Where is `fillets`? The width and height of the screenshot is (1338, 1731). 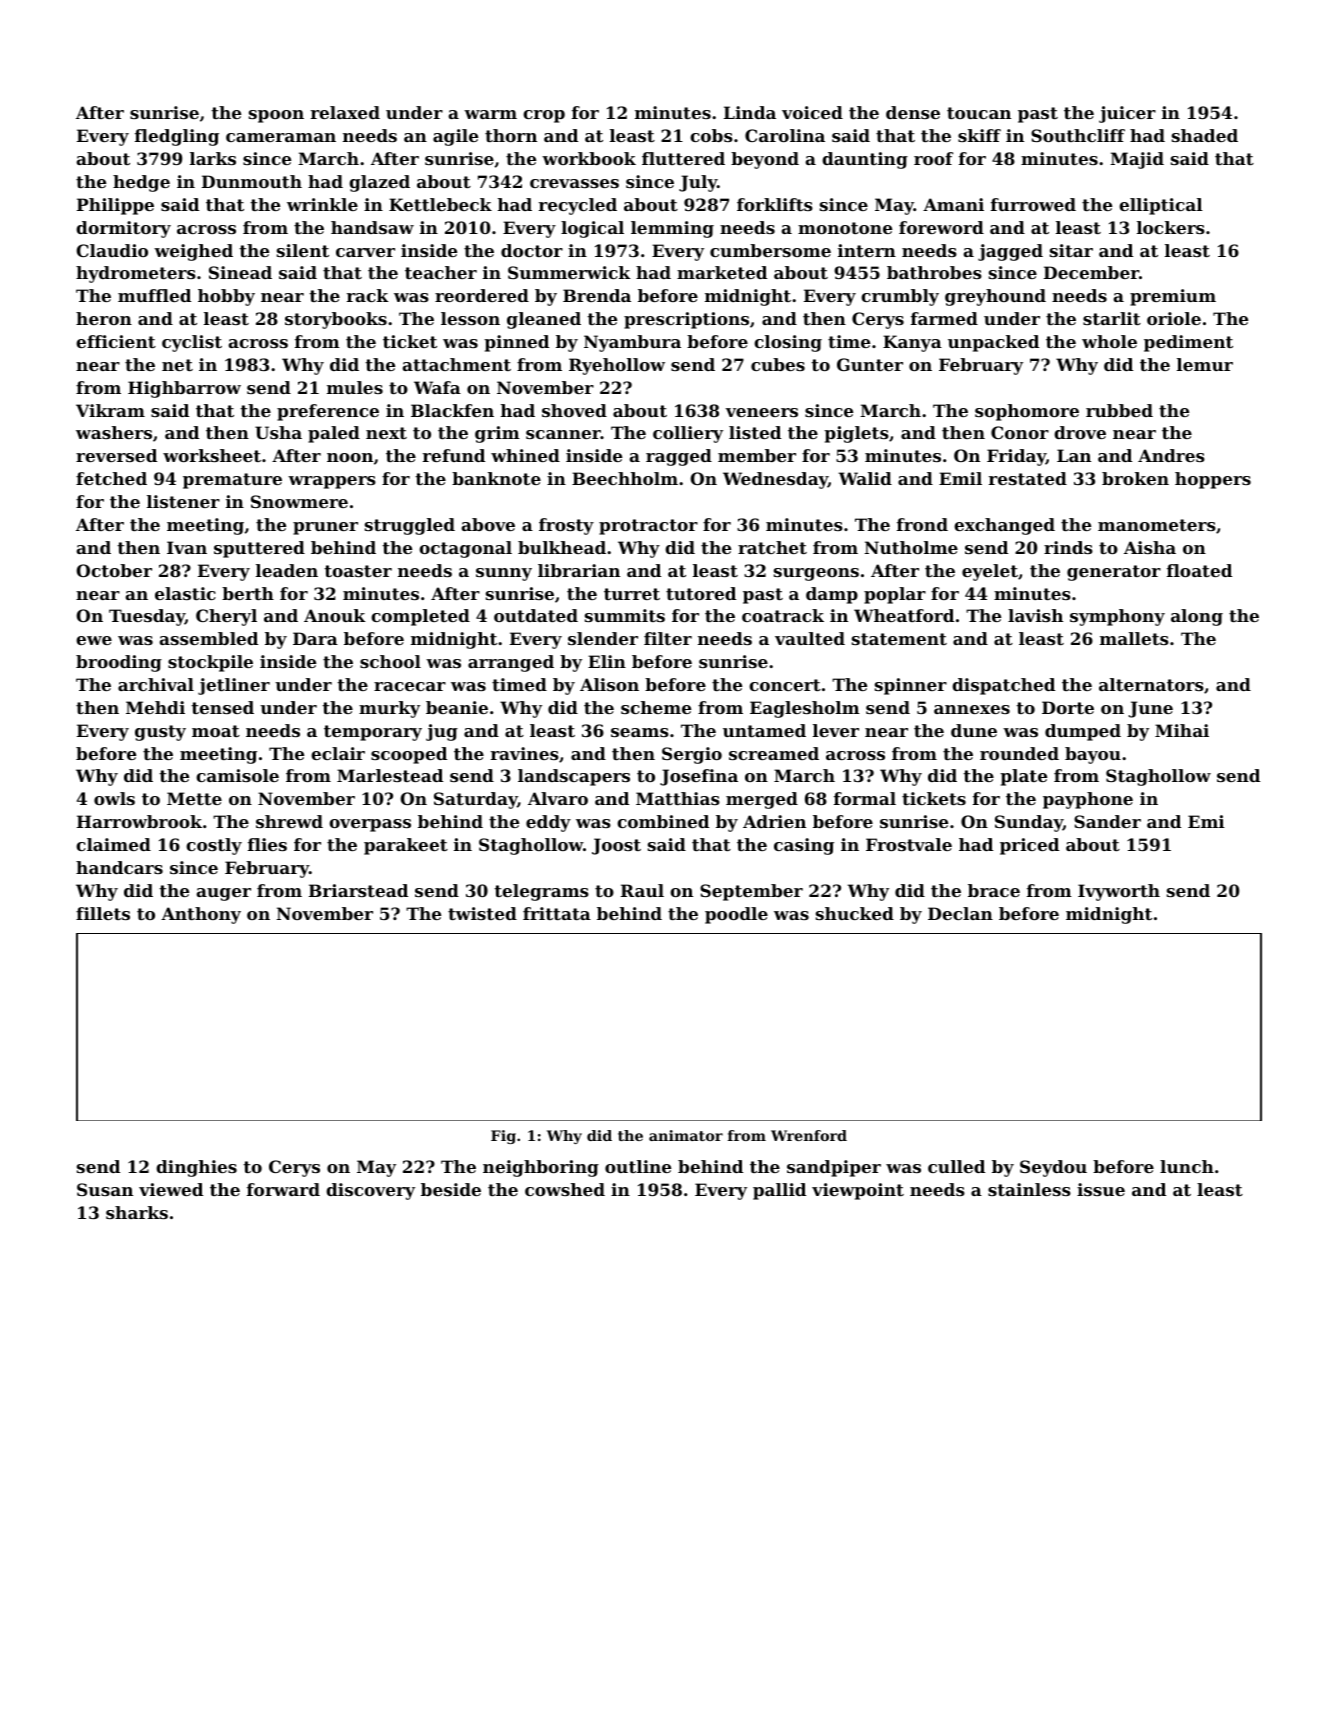 fillets is located at coordinates (103, 913).
